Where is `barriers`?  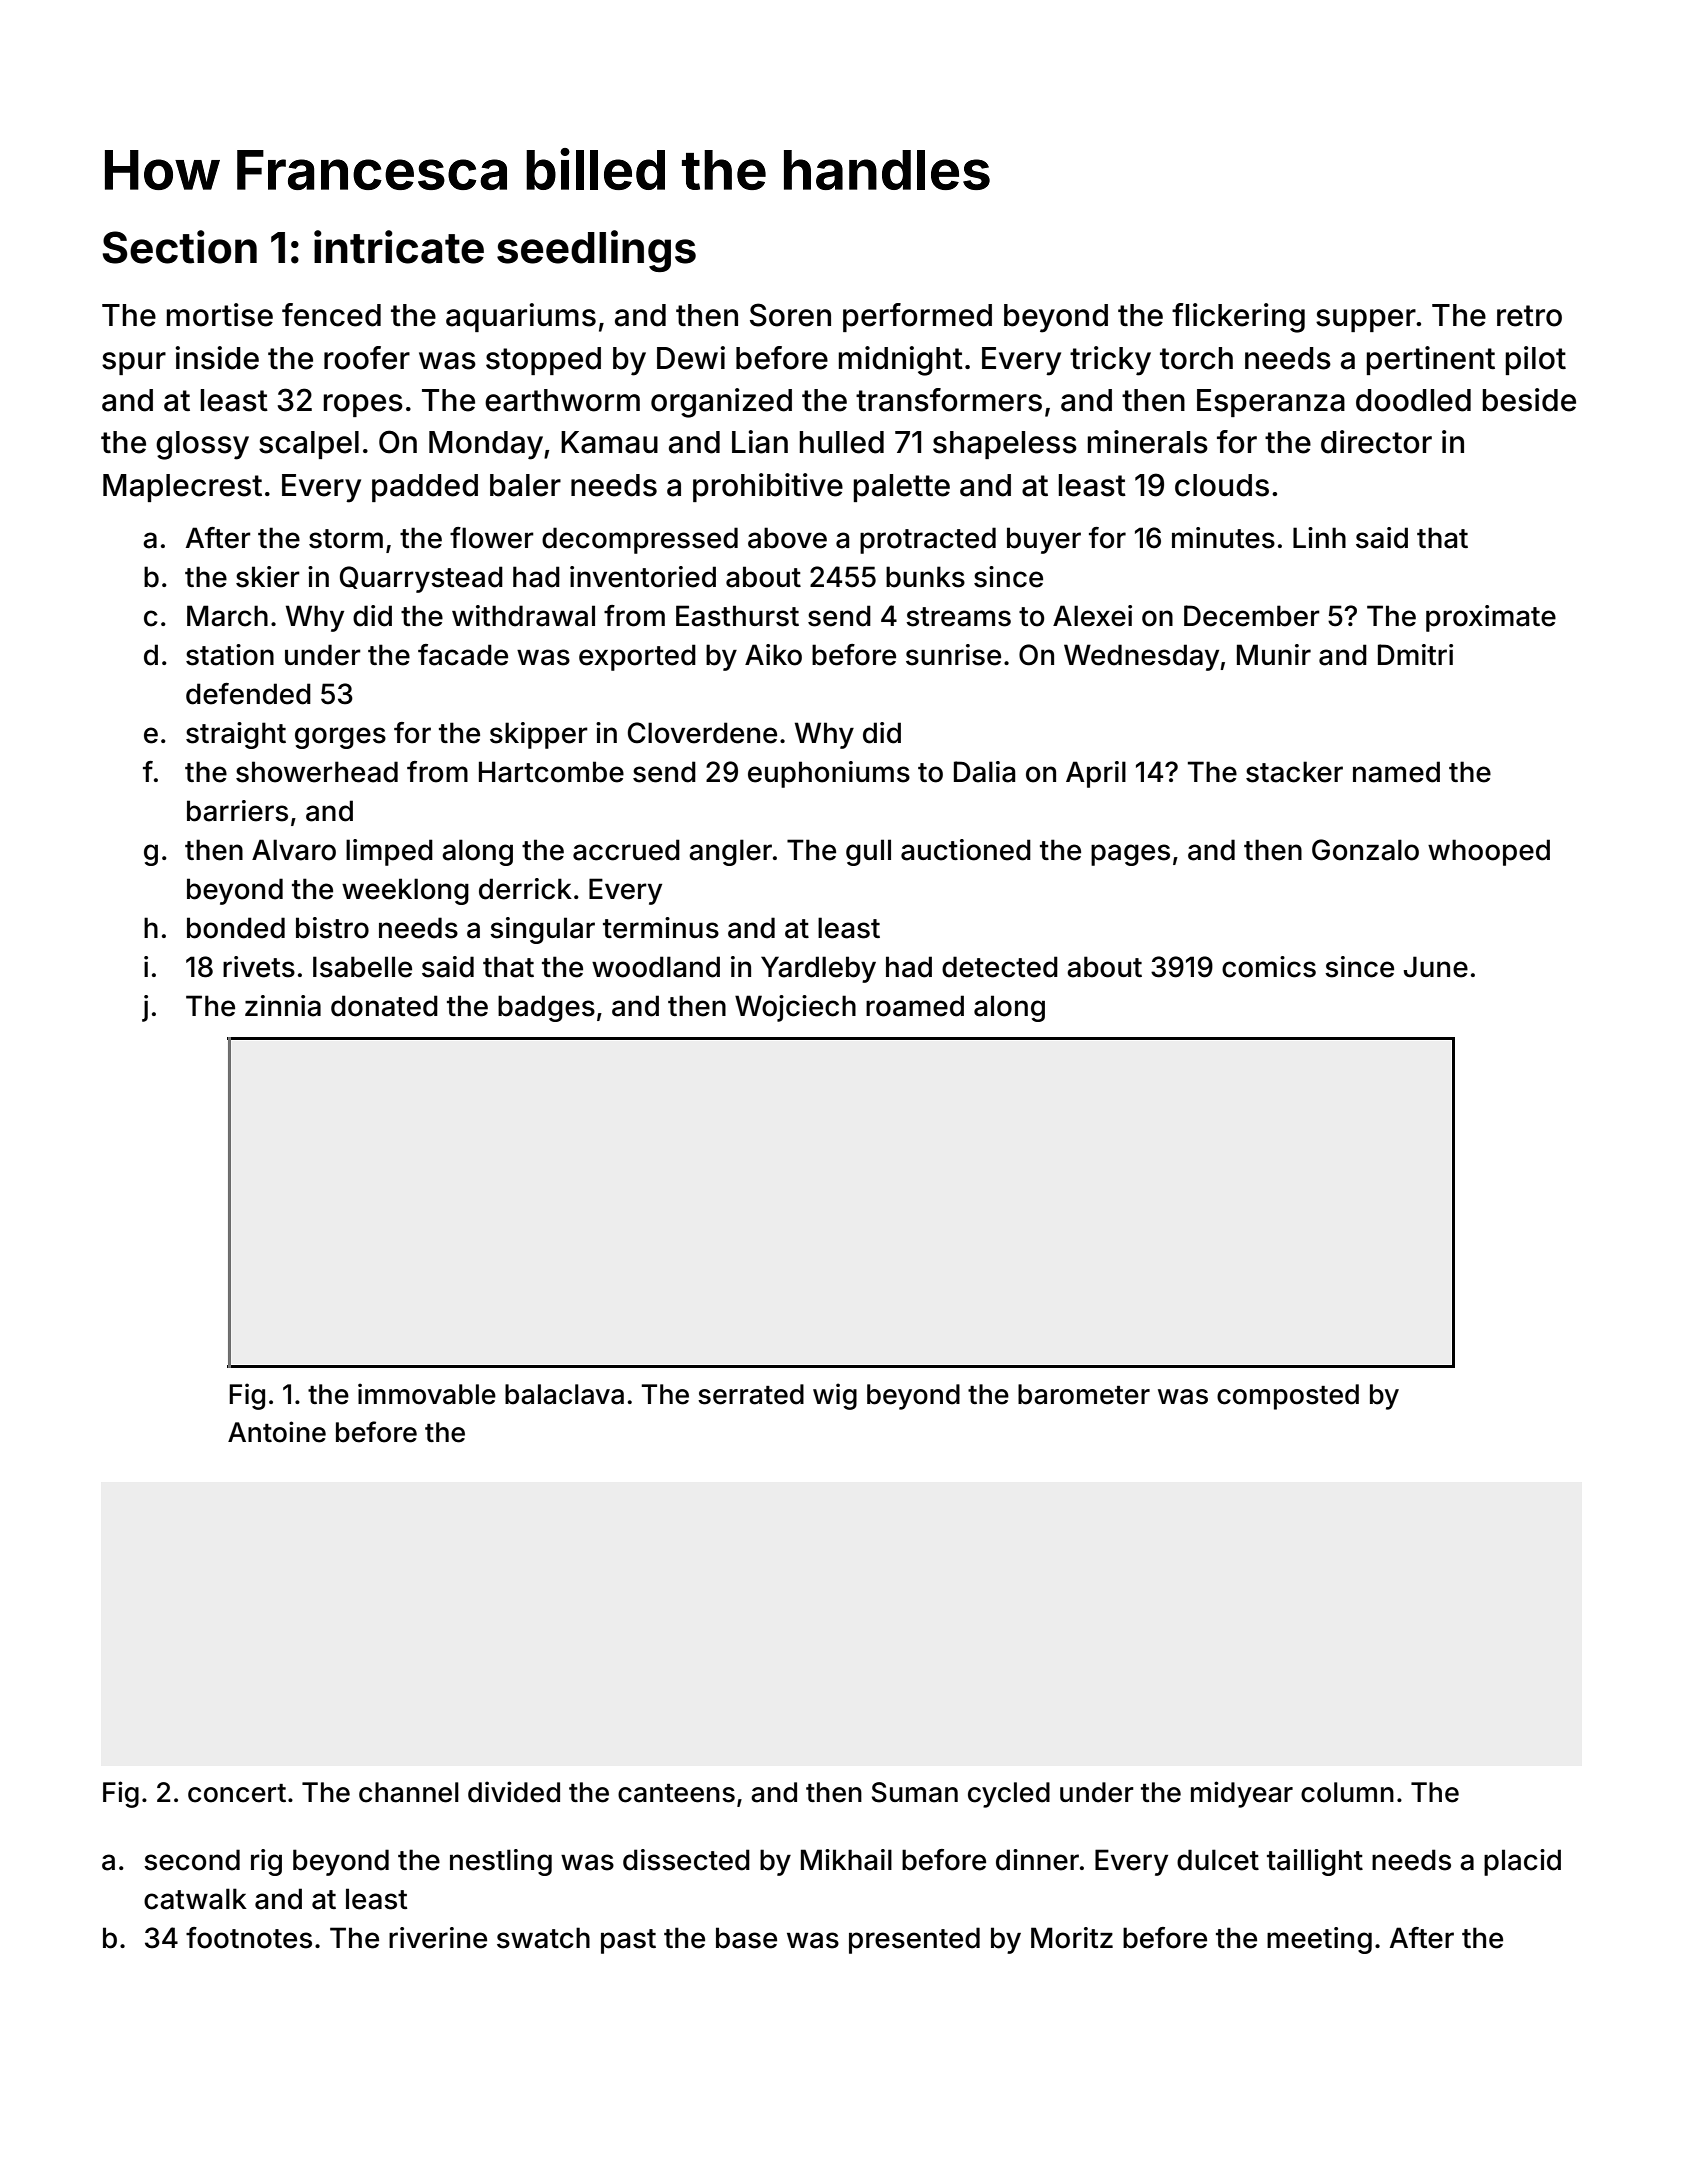
barriers is located at coordinates (237, 811).
